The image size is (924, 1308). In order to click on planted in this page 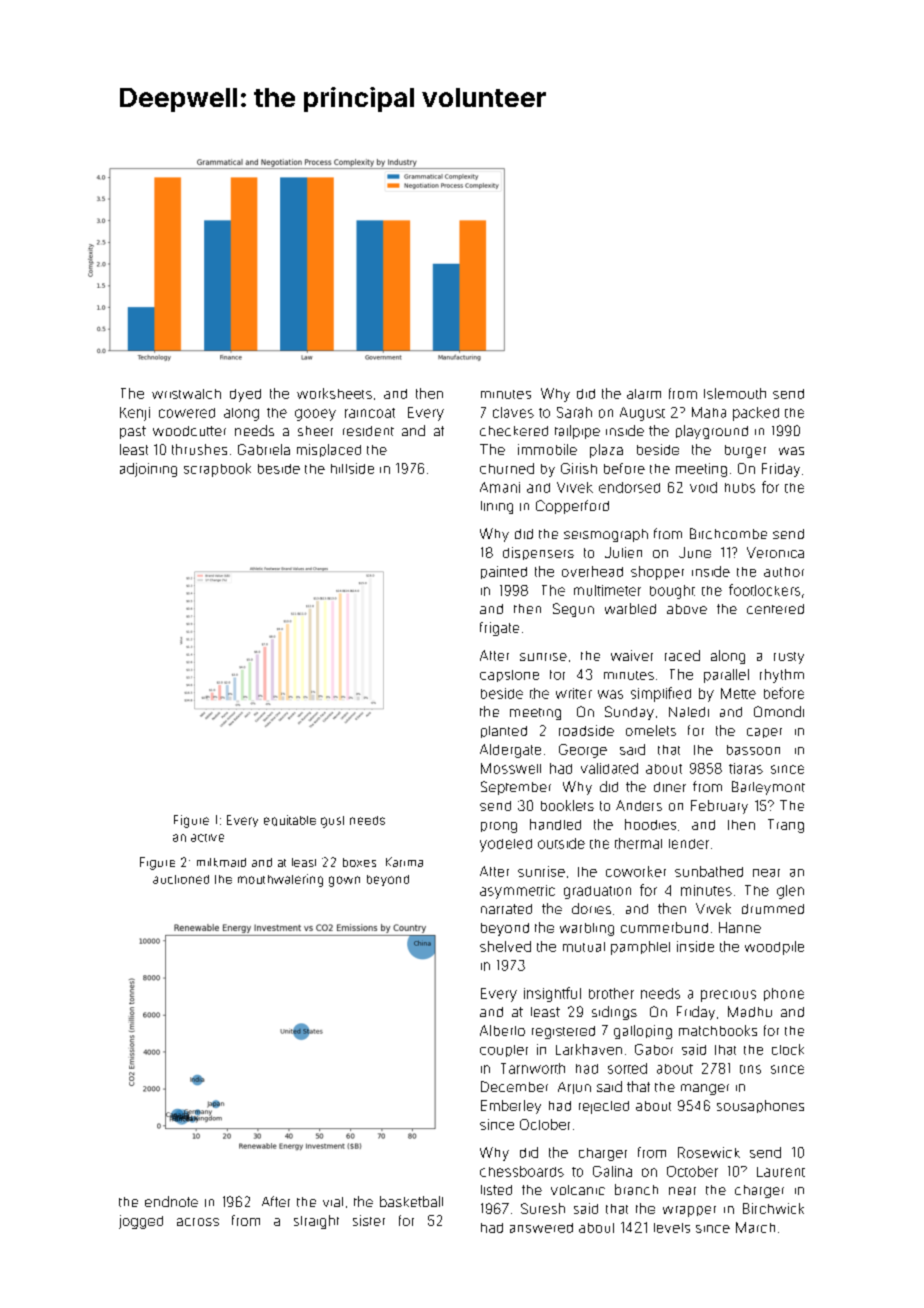, I will do `click(504, 732)`.
